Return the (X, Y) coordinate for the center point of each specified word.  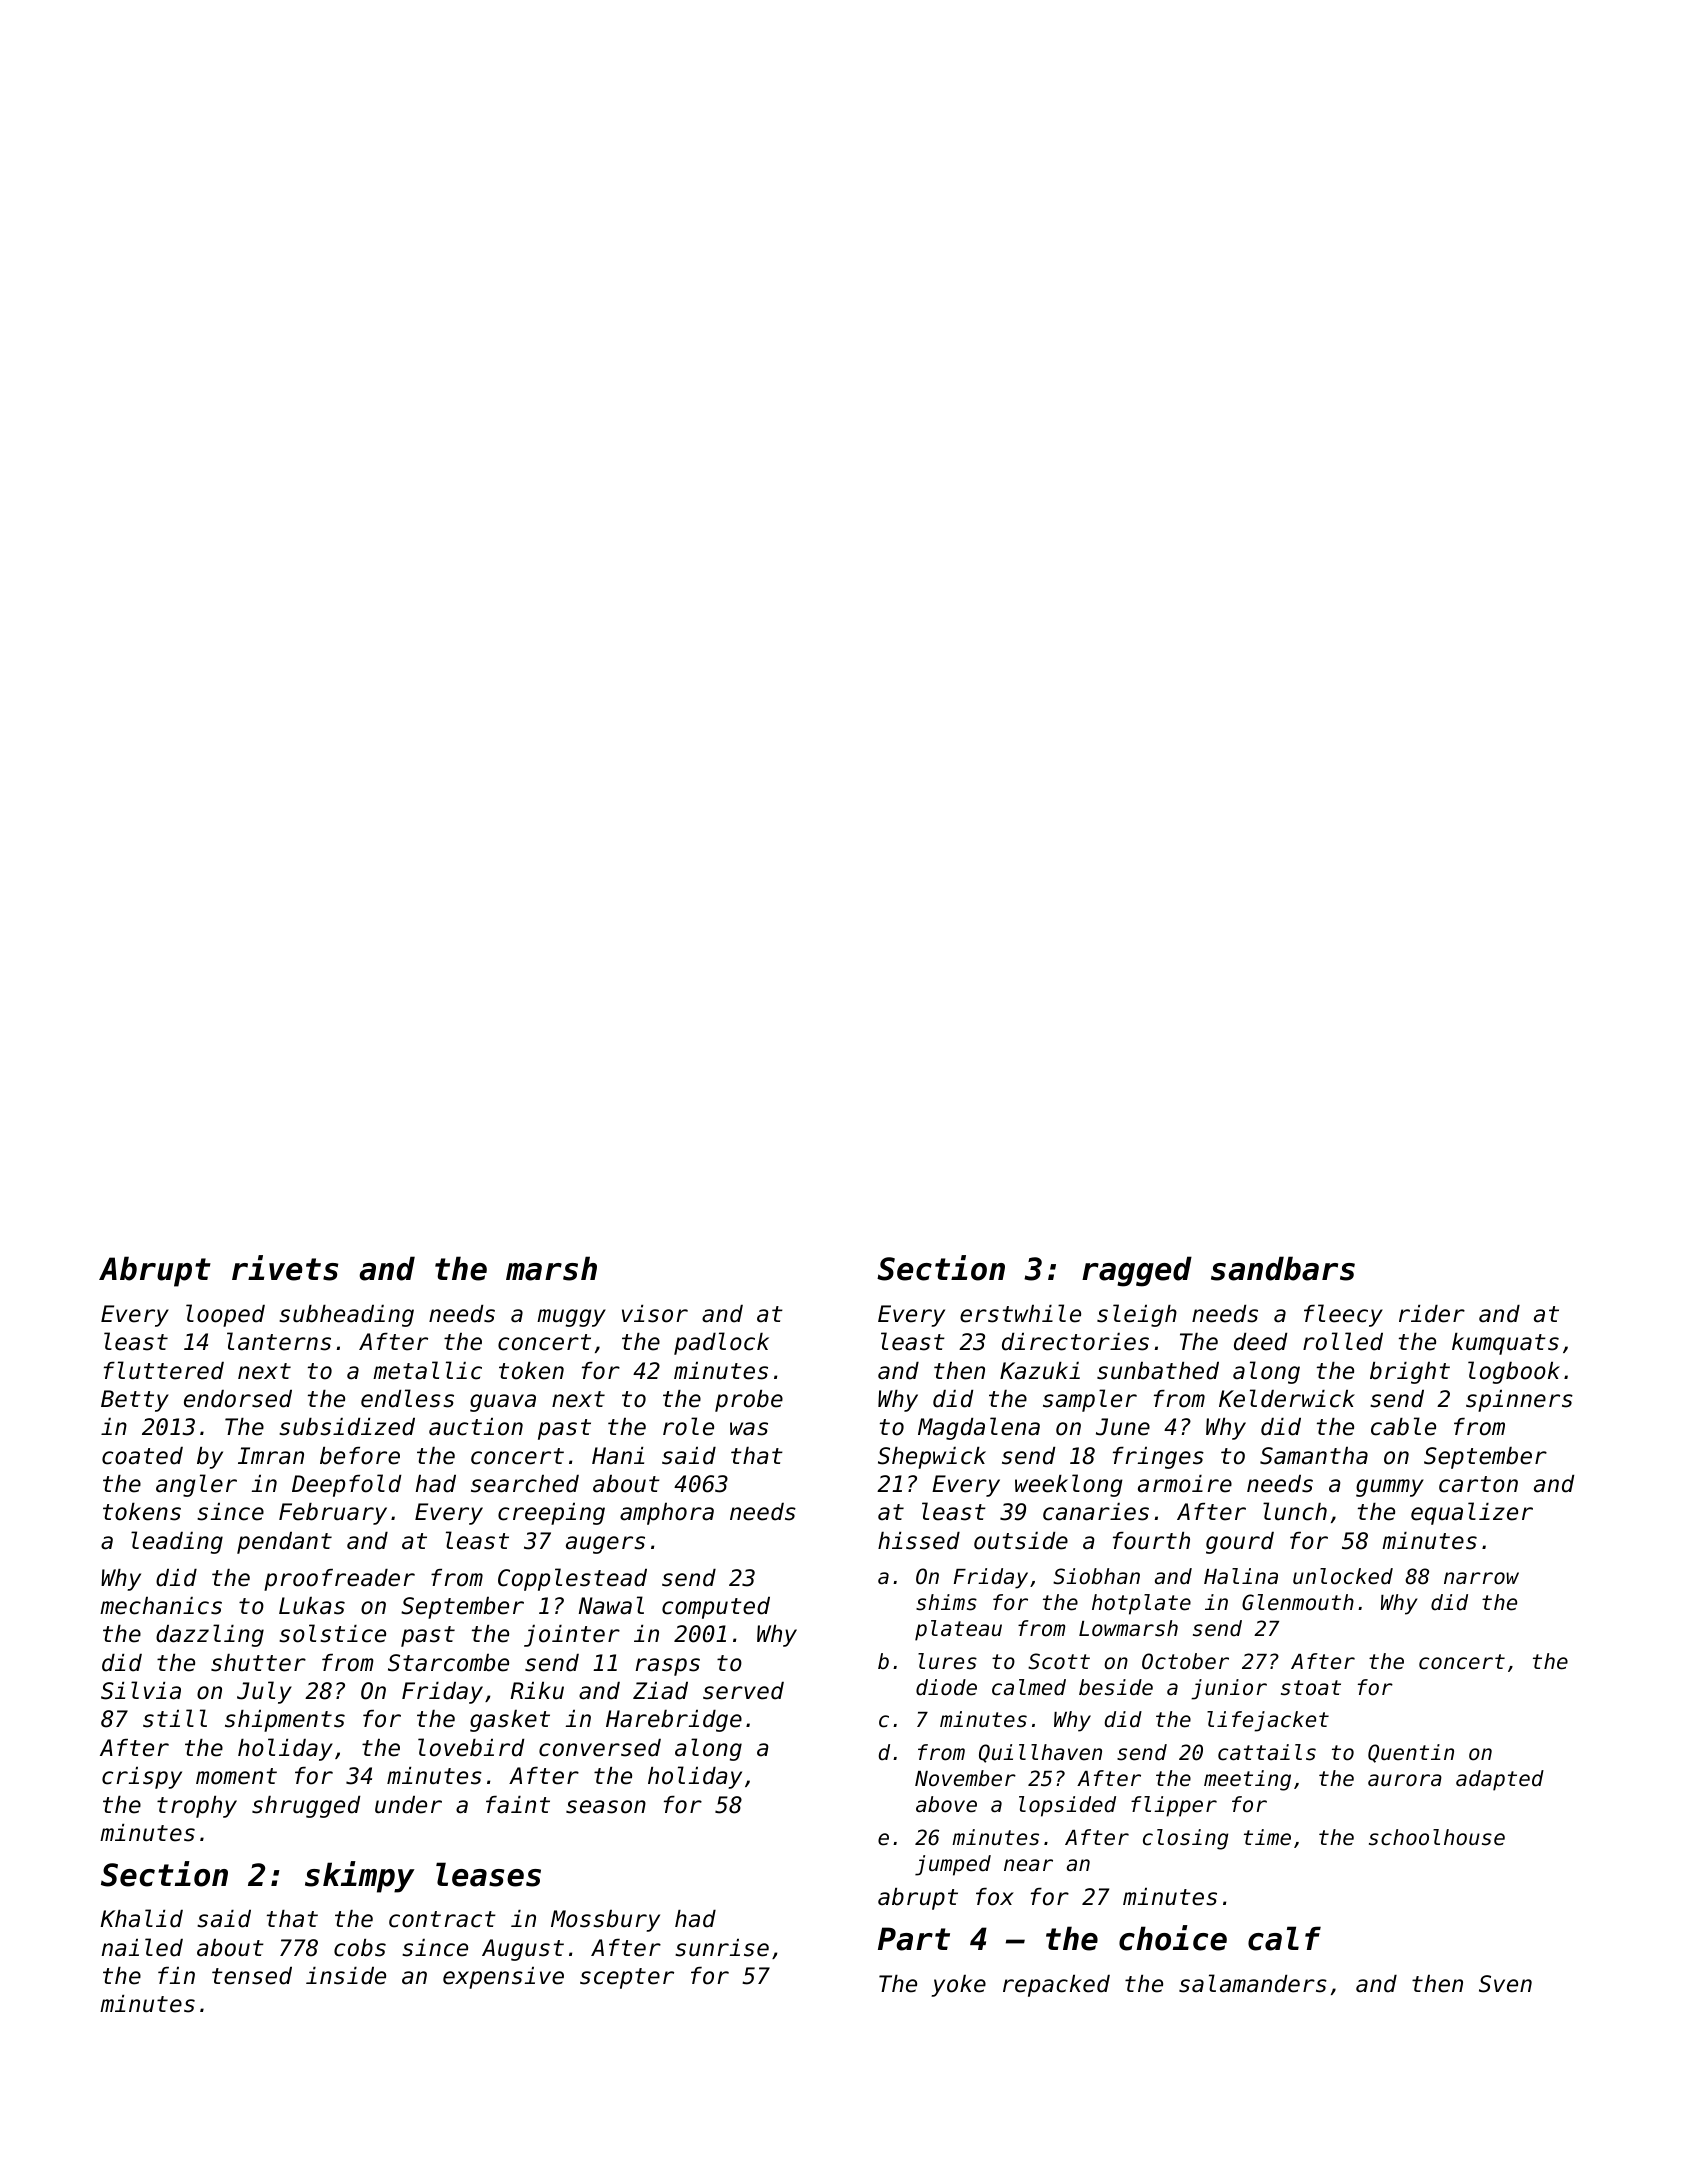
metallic (427, 1370)
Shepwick (932, 1458)
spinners (1519, 1401)
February (333, 1514)
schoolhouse (1437, 1837)
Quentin (1411, 1753)
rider (1432, 1314)
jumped (953, 1865)
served (743, 1691)
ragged (1137, 1271)
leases (488, 1874)
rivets (285, 1268)
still (175, 1718)
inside (346, 1976)
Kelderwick (1287, 1398)
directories (1075, 1342)
